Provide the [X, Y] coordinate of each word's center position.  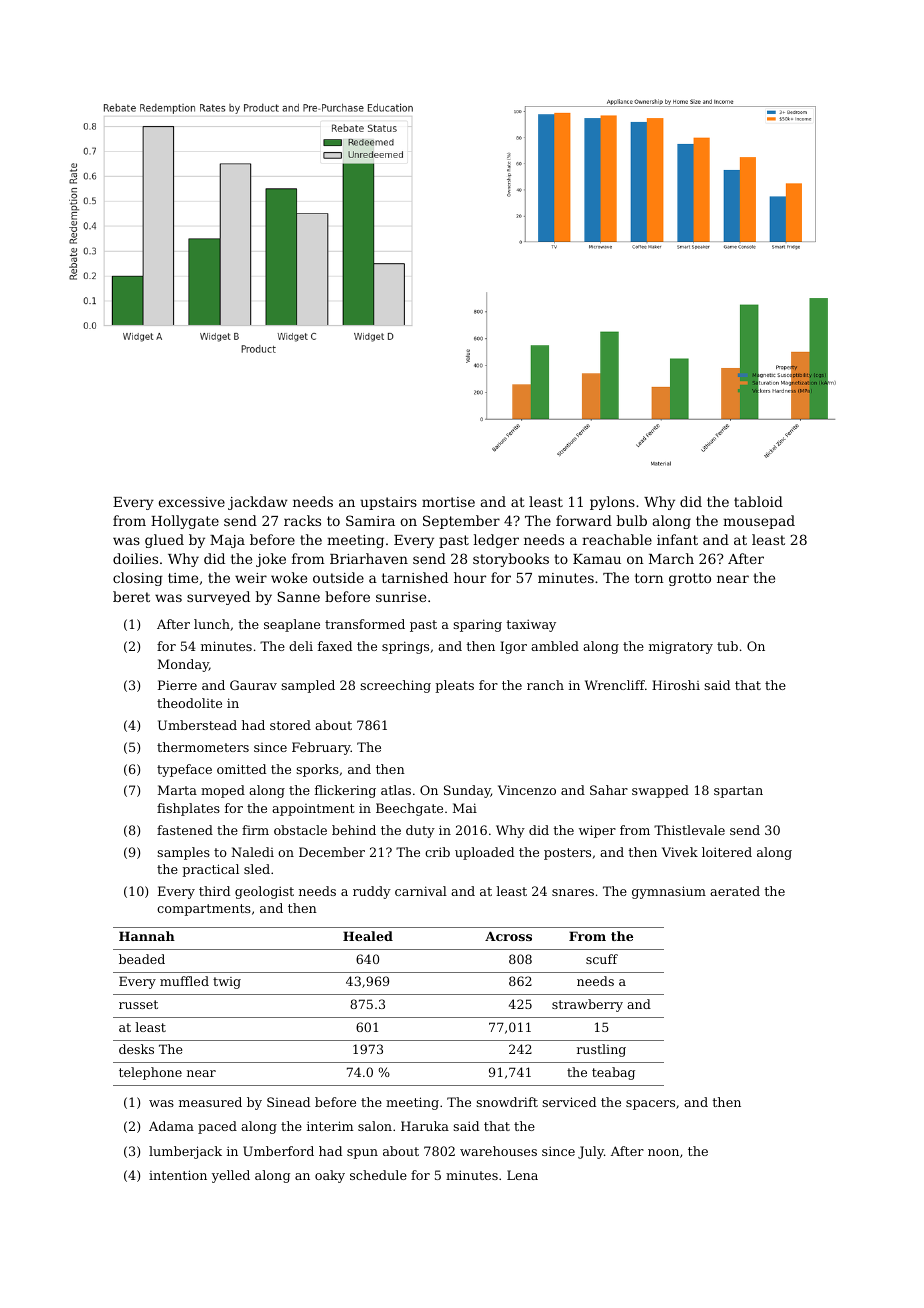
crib [437, 852]
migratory [681, 647]
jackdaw [257, 503]
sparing [477, 625]
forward [584, 520]
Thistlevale [689, 830]
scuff [602, 959]
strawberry [587, 1005]
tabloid [758, 501]
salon [375, 1126]
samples [183, 853]
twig [227, 983]
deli [301, 646]
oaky [330, 1176]
